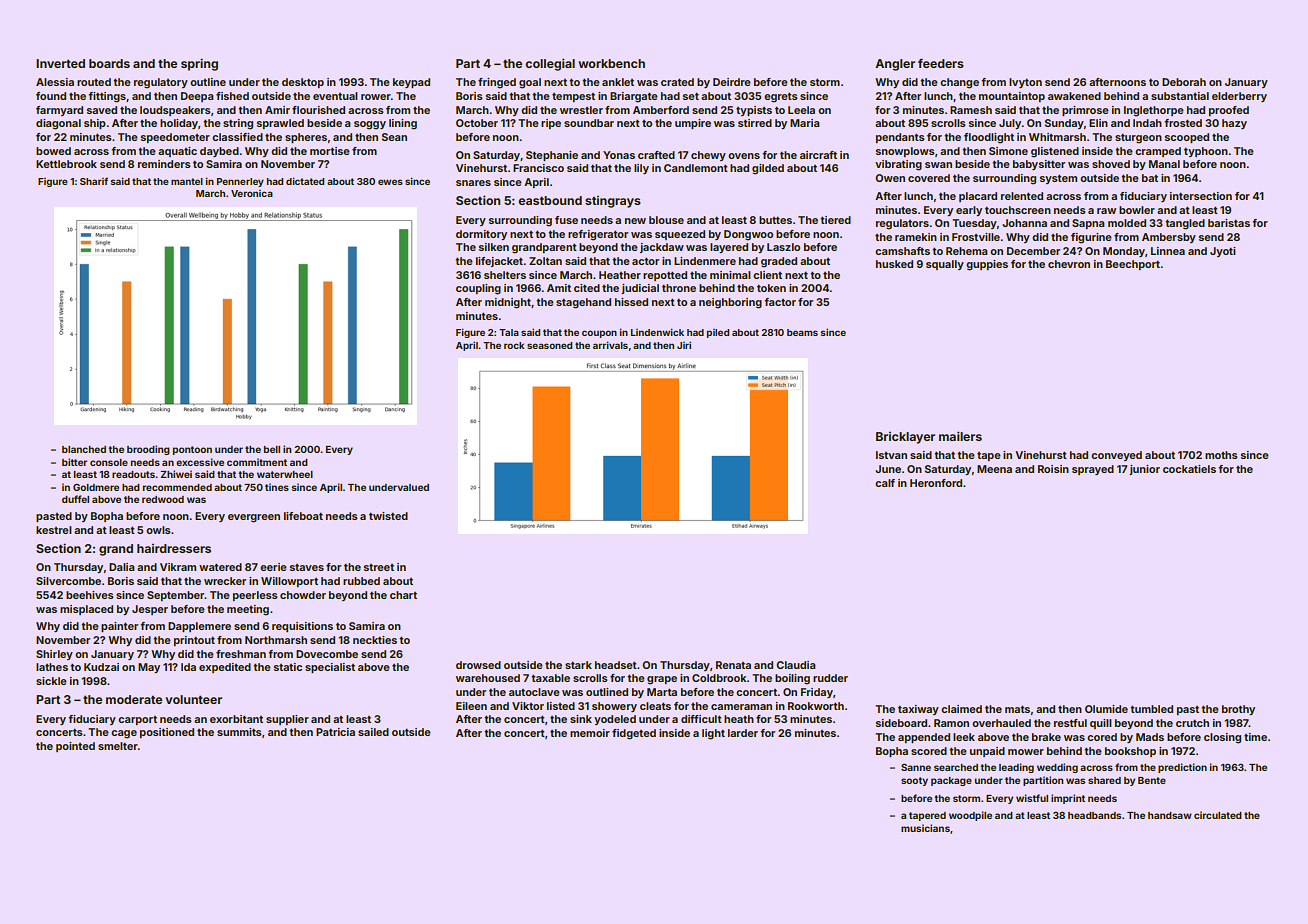 This document has height=924, width=1308. I want to click on Istvan, so click(891, 455).
